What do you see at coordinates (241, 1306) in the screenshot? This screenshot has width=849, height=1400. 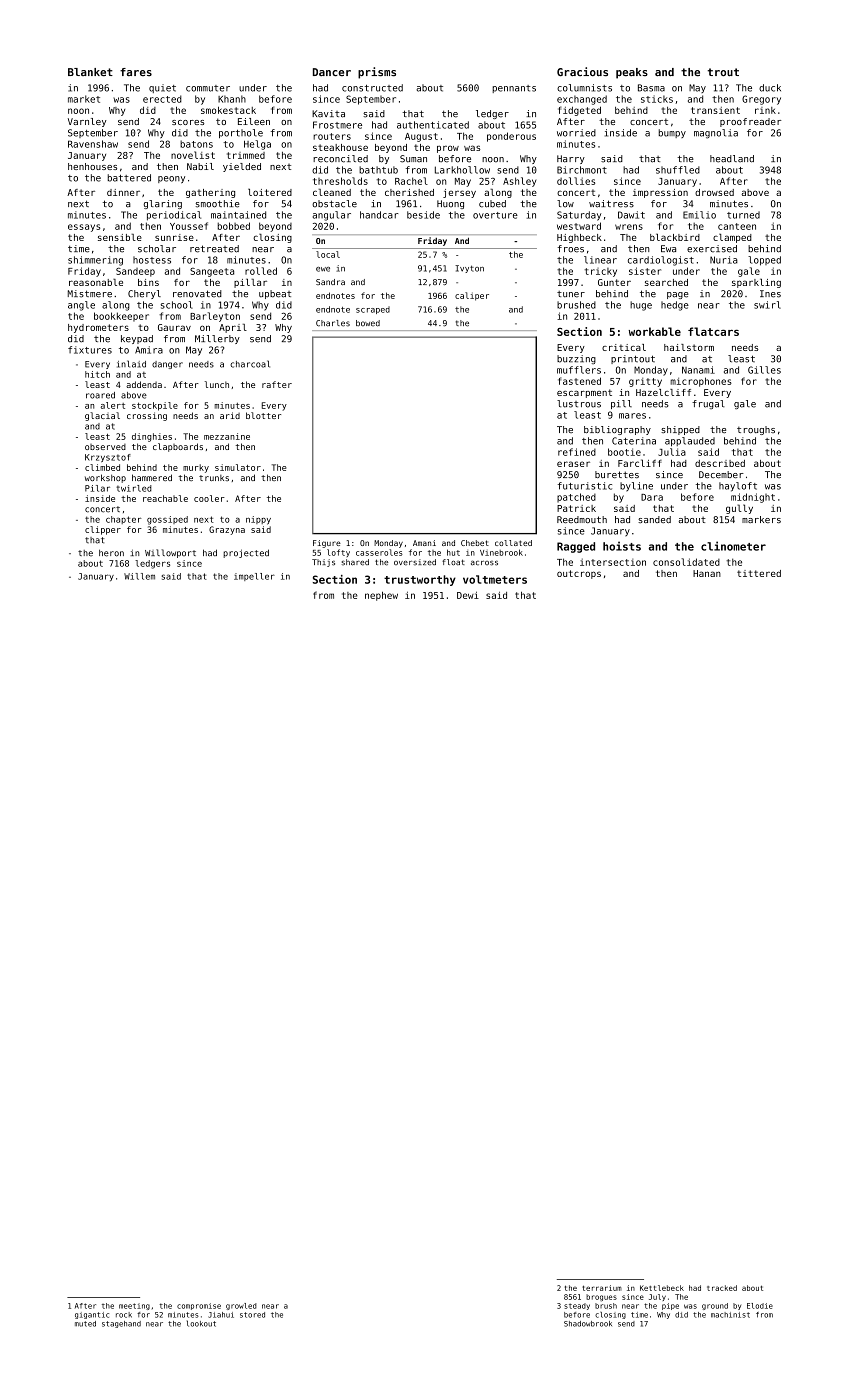 I see `growled` at bounding box center [241, 1306].
